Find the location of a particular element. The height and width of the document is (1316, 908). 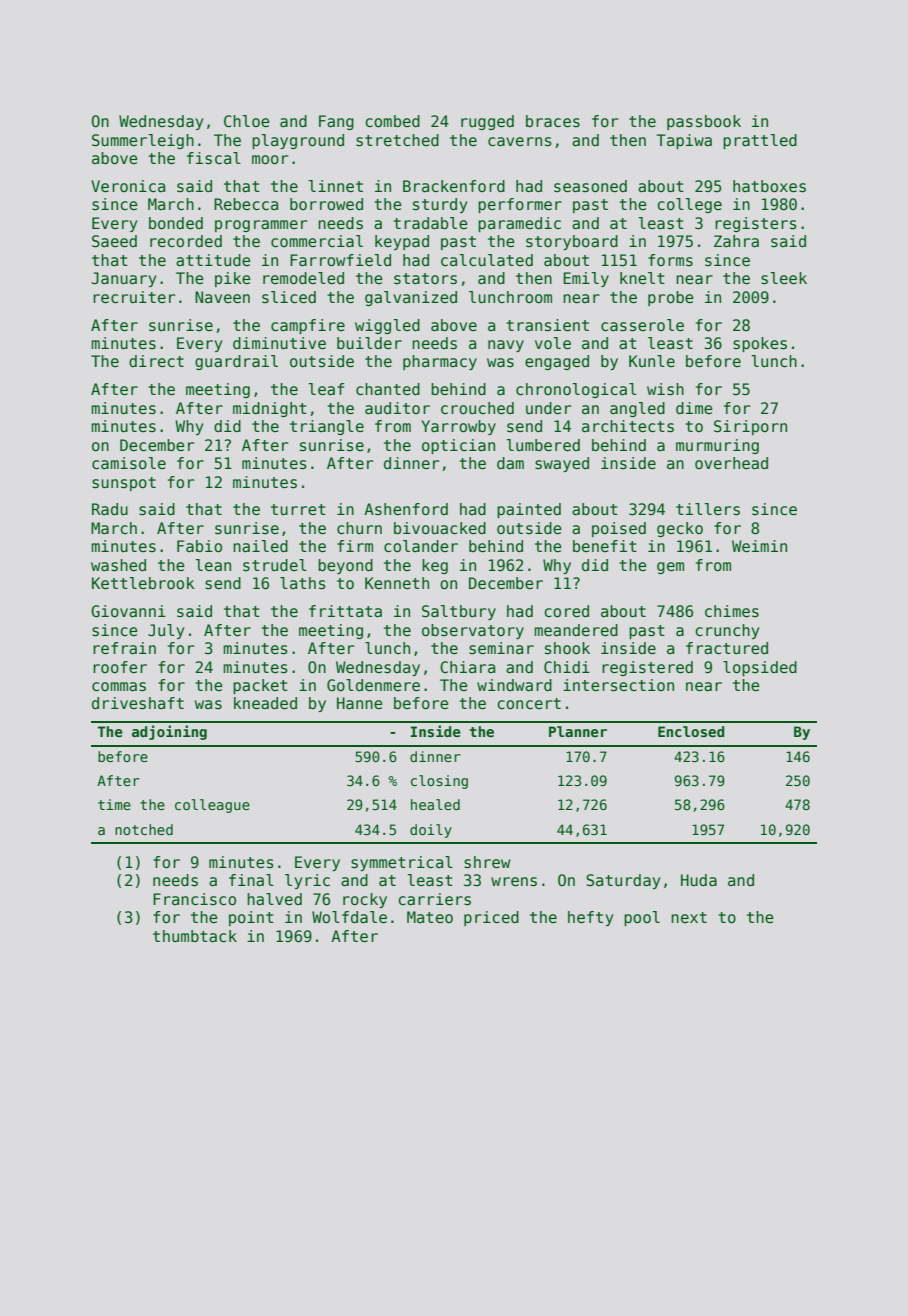

Zahra is located at coordinates (736, 241).
